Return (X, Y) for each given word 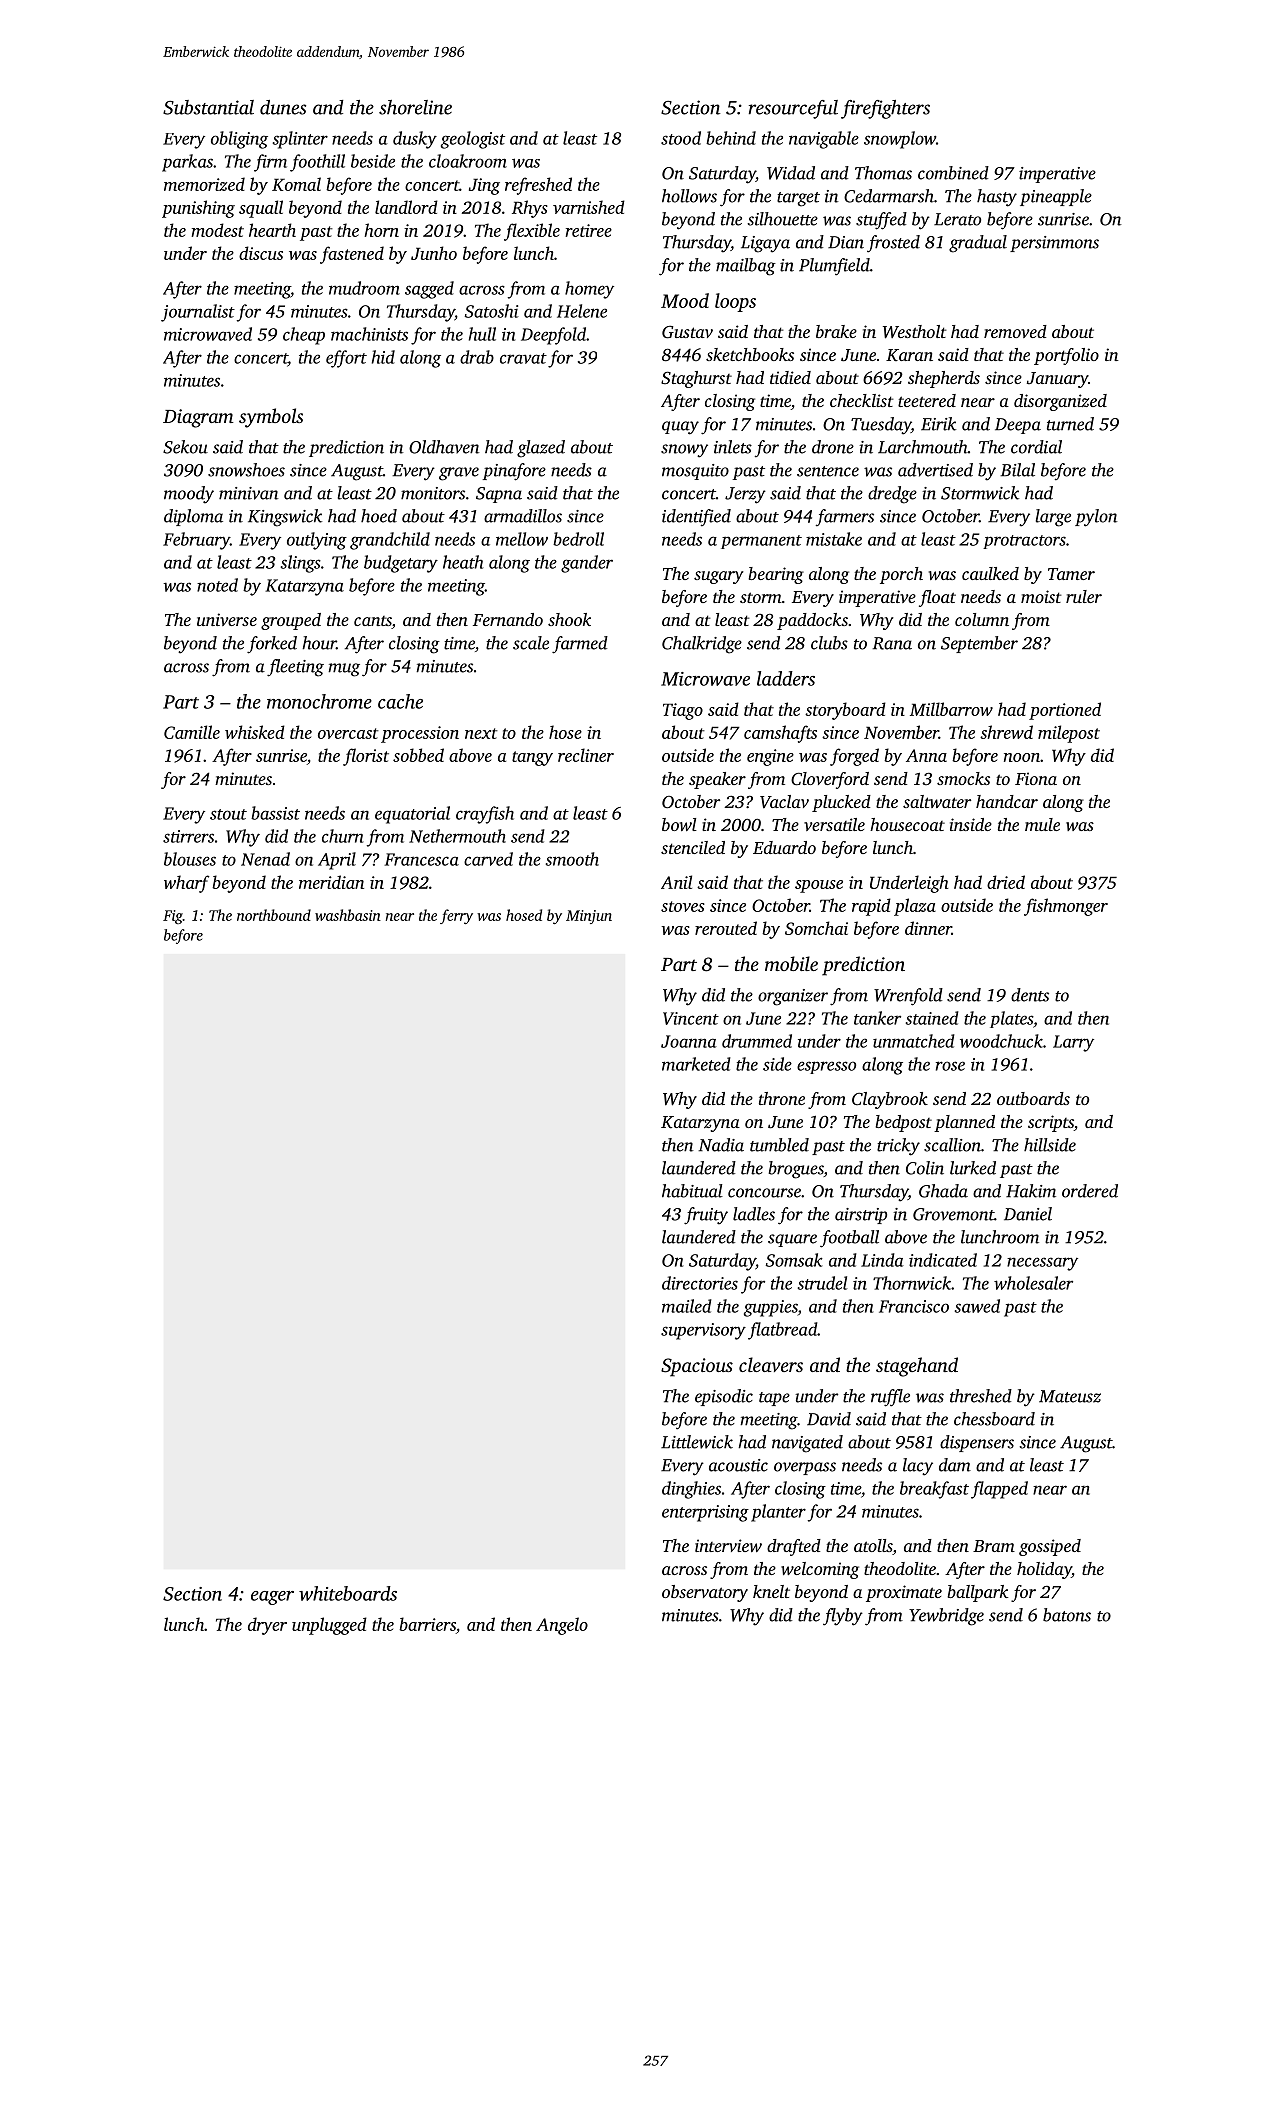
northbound (274, 915)
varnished (589, 207)
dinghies (691, 1490)
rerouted (726, 928)
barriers (427, 1625)
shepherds (944, 379)
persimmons (1054, 244)
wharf (187, 884)
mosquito (695, 472)
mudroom (364, 288)
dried (1006, 882)
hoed (379, 516)
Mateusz (1070, 1396)
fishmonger (1066, 907)
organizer (793, 997)
